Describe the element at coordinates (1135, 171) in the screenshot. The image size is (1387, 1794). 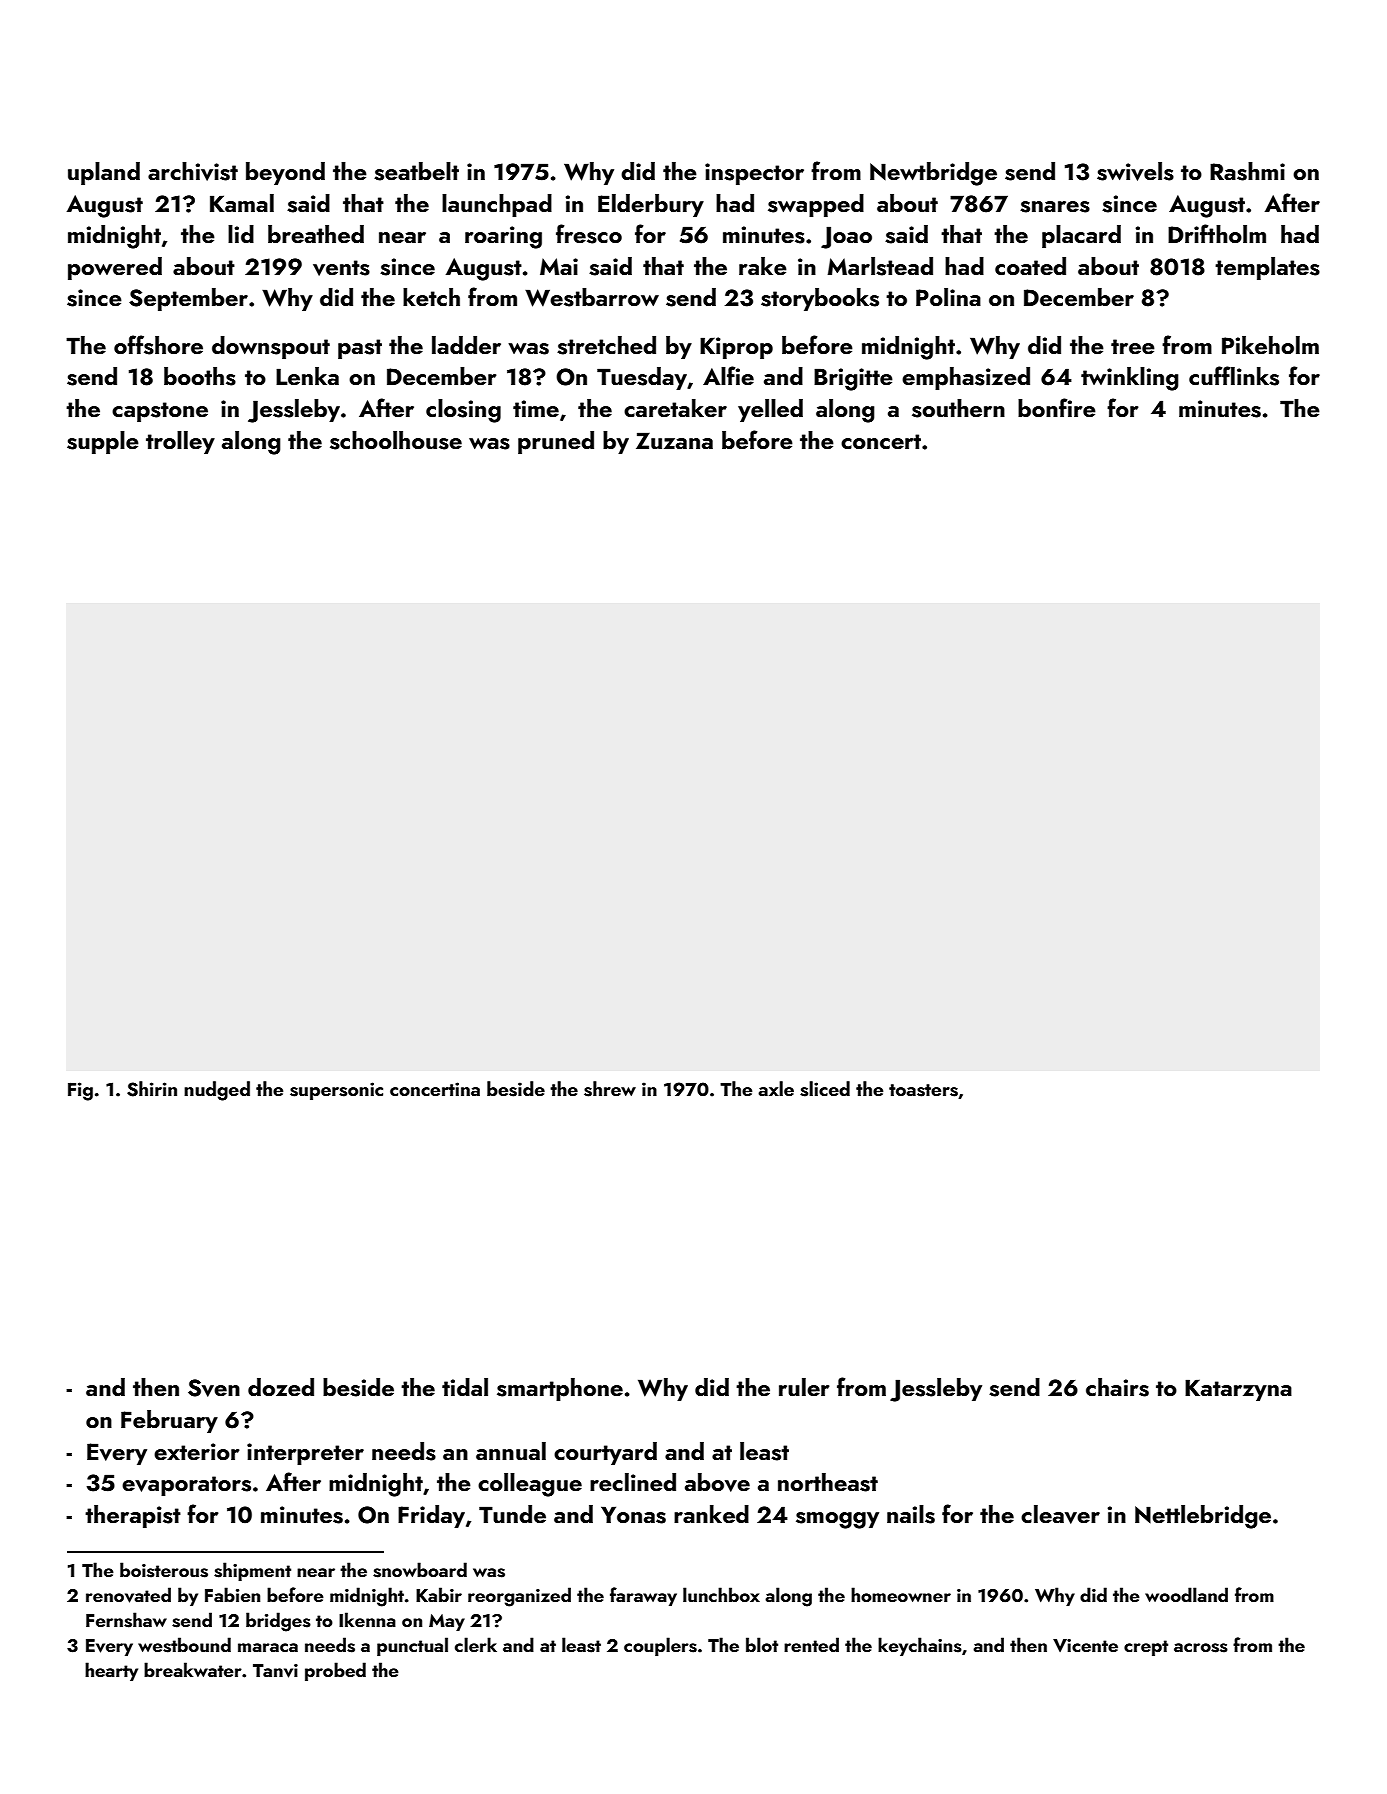
I see `swivels` at that location.
